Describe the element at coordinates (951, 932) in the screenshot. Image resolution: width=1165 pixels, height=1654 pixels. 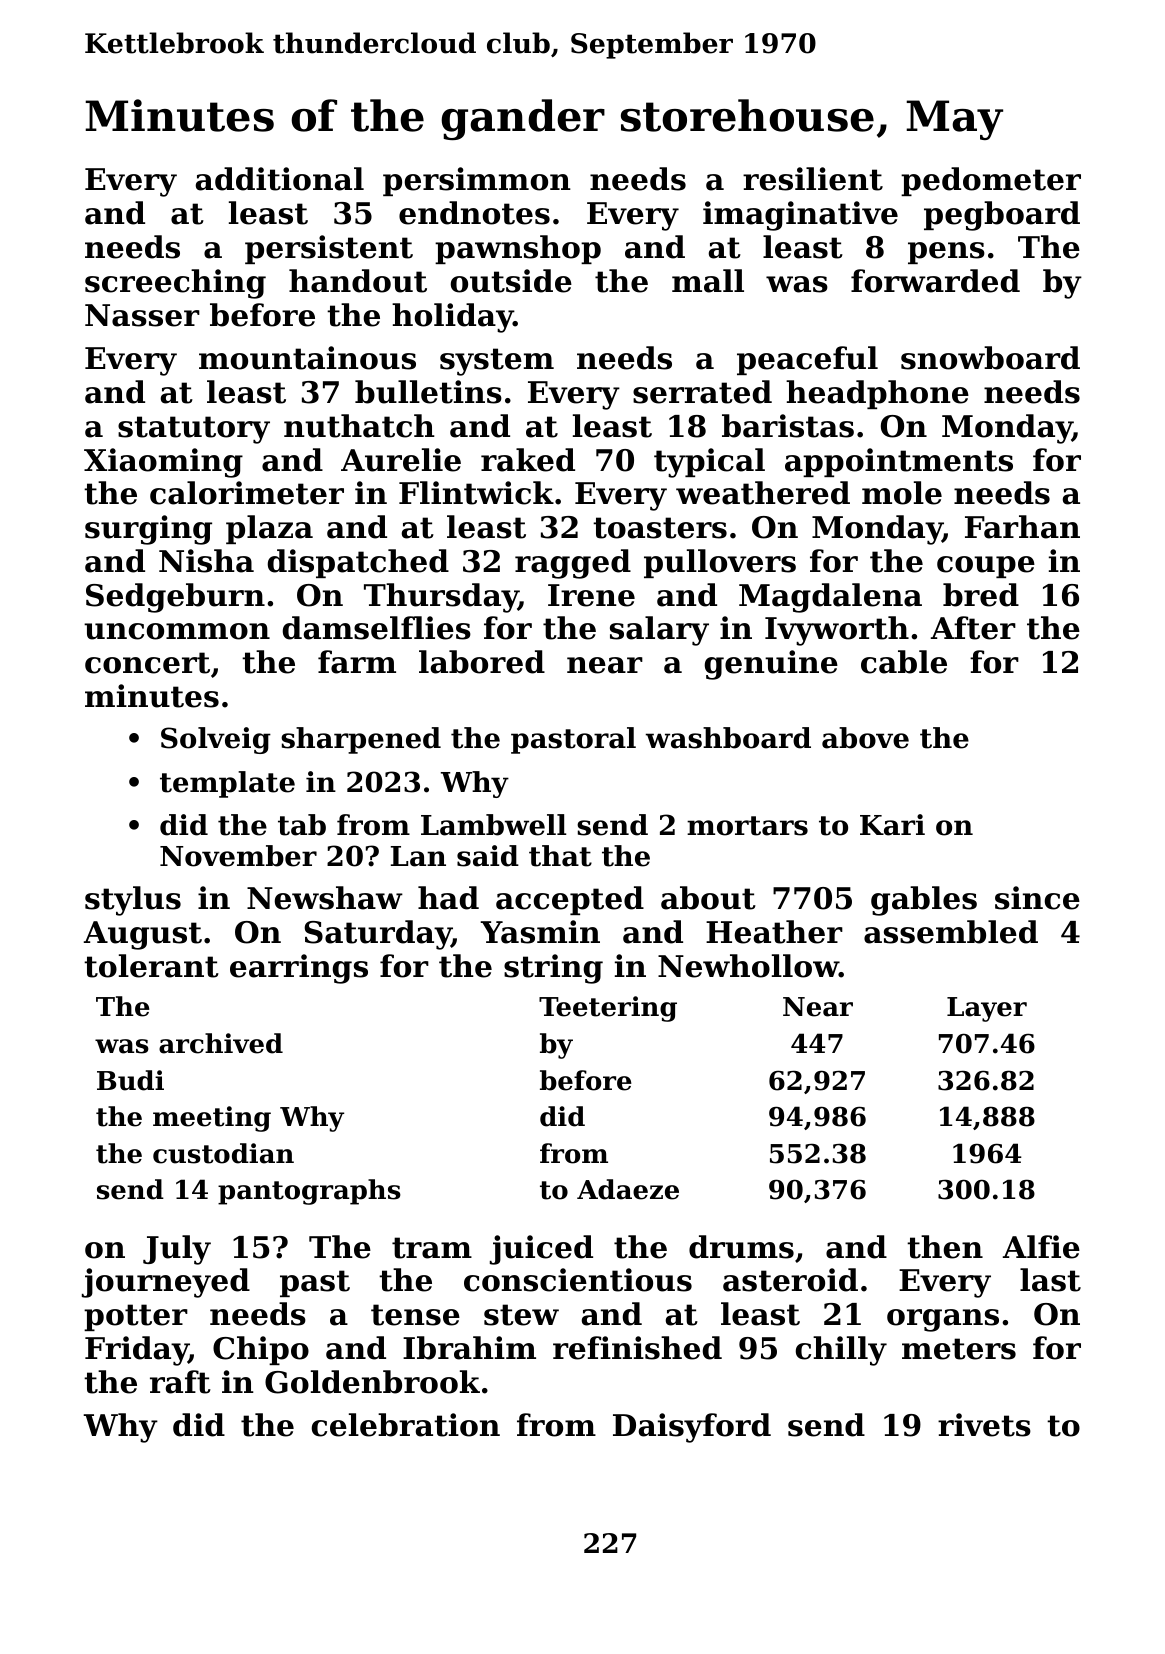
I see `assembled` at that location.
